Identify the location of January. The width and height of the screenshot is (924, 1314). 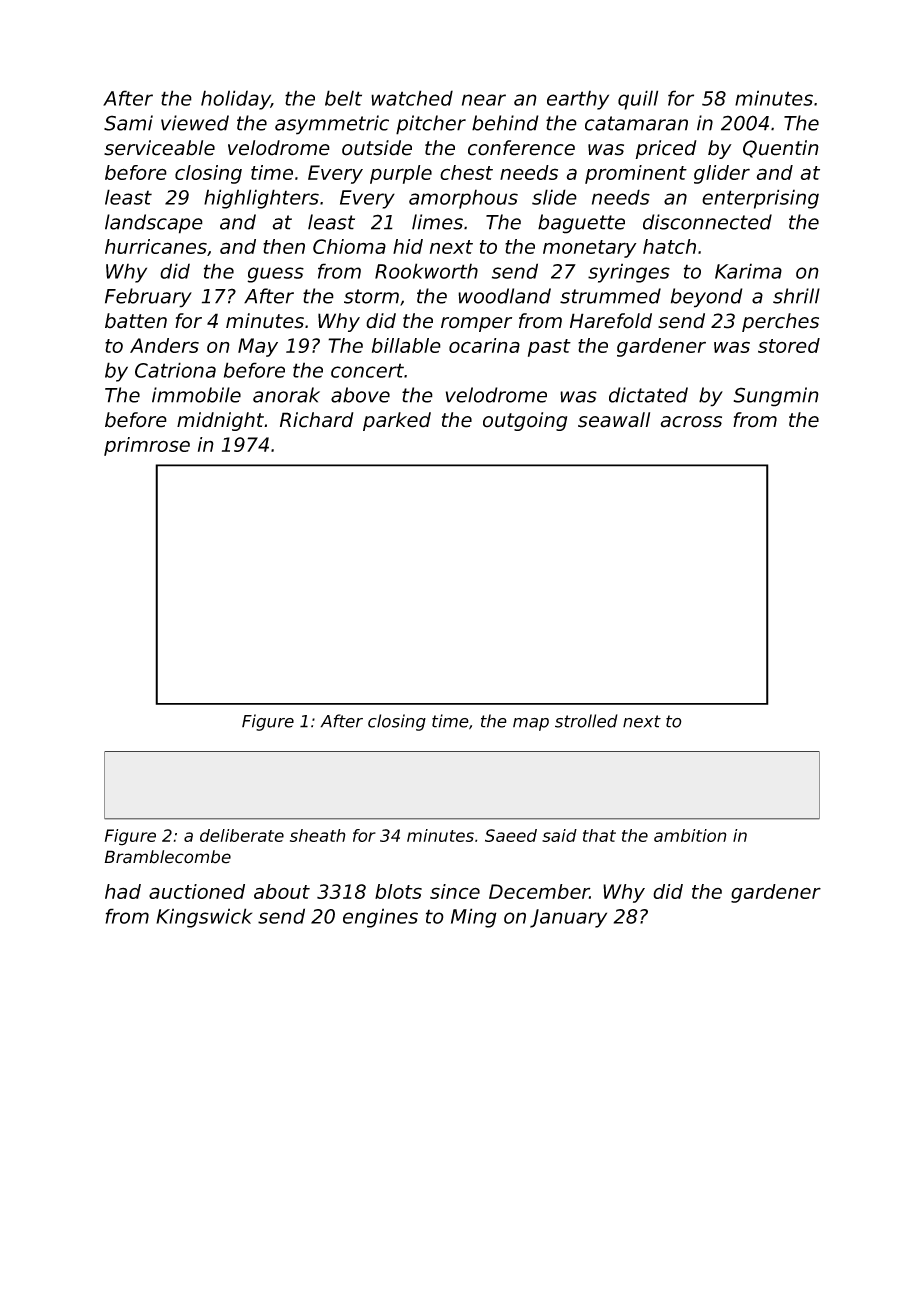
(568, 918).
